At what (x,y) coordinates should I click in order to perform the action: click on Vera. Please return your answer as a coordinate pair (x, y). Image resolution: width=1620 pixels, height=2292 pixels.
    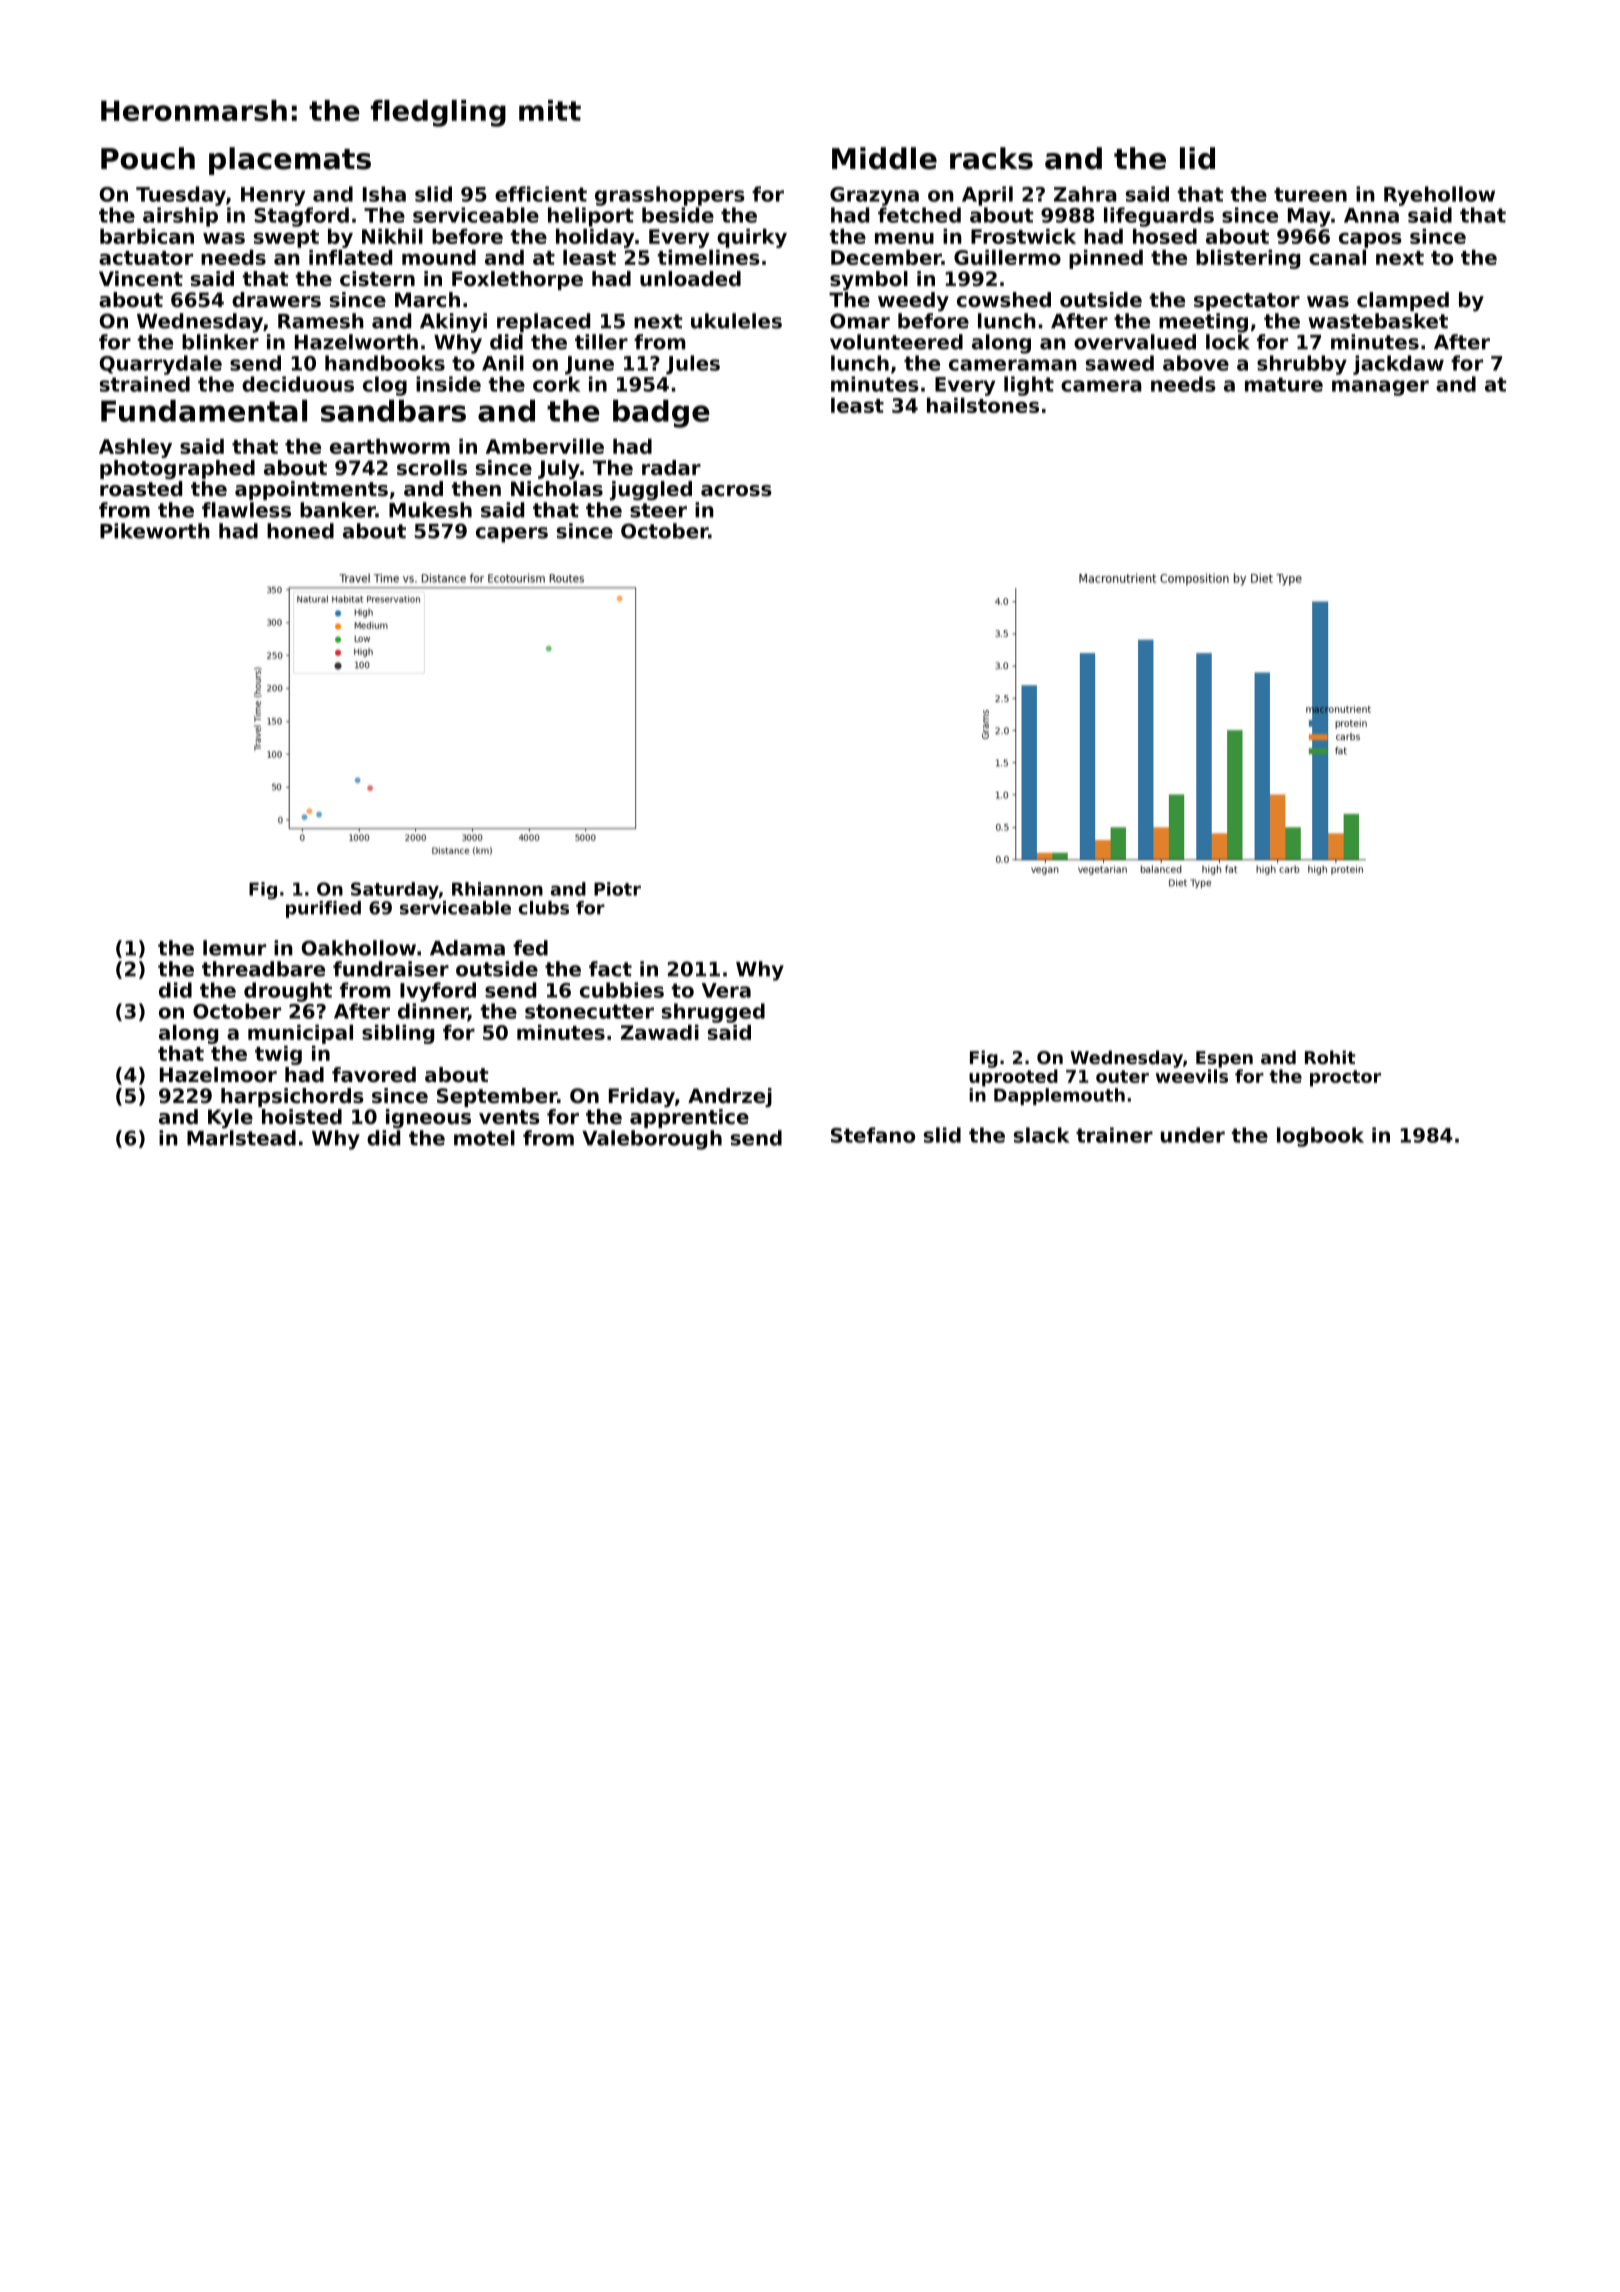
    Looking at the image, I should click on (726, 990).
